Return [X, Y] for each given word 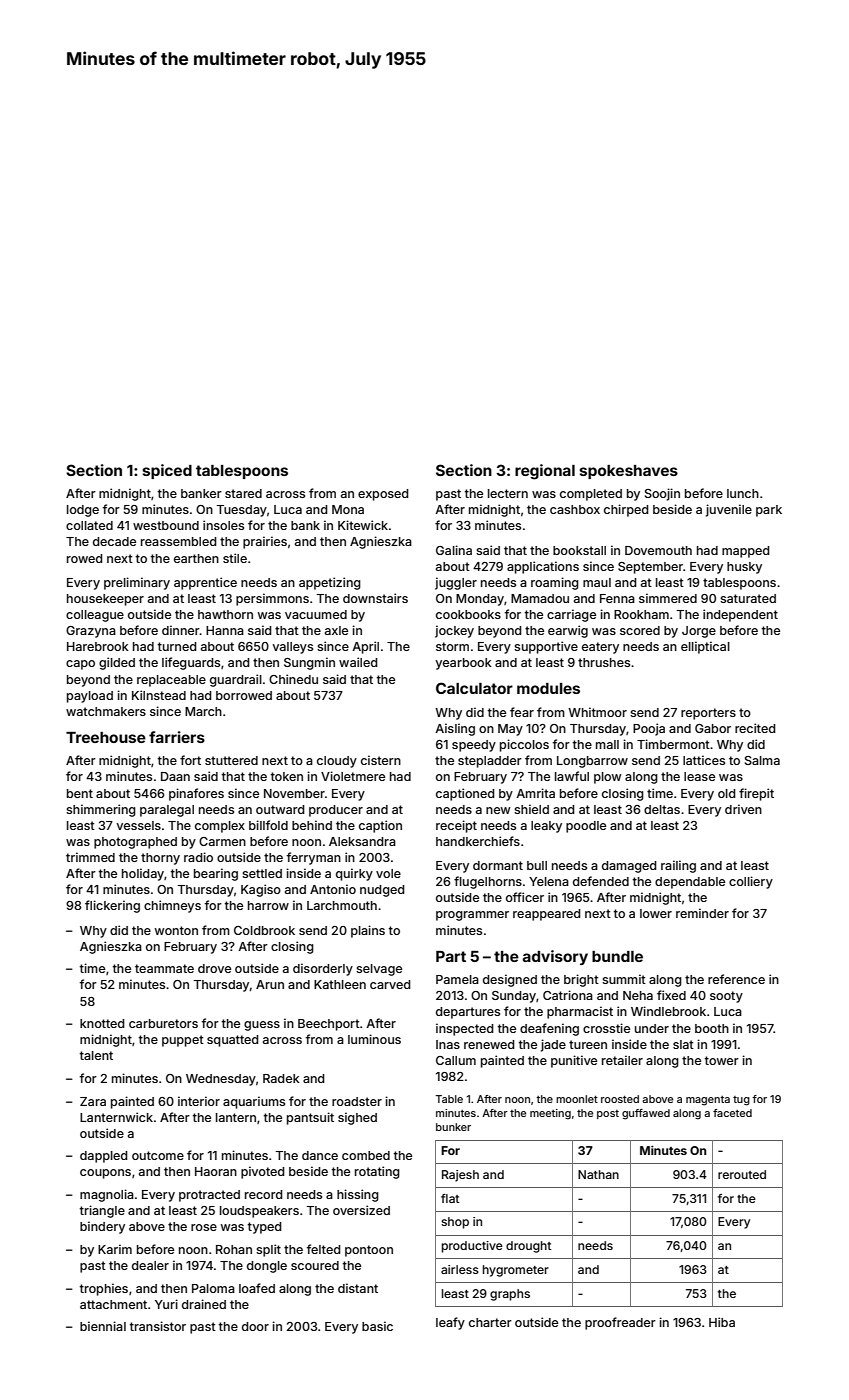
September [650, 568]
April [365, 647]
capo [80, 665]
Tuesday [242, 511]
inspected [464, 1029]
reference [736, 979]
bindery [102, 1227]
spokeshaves [628, 472]
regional [545, 472]
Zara [93, 1101]
